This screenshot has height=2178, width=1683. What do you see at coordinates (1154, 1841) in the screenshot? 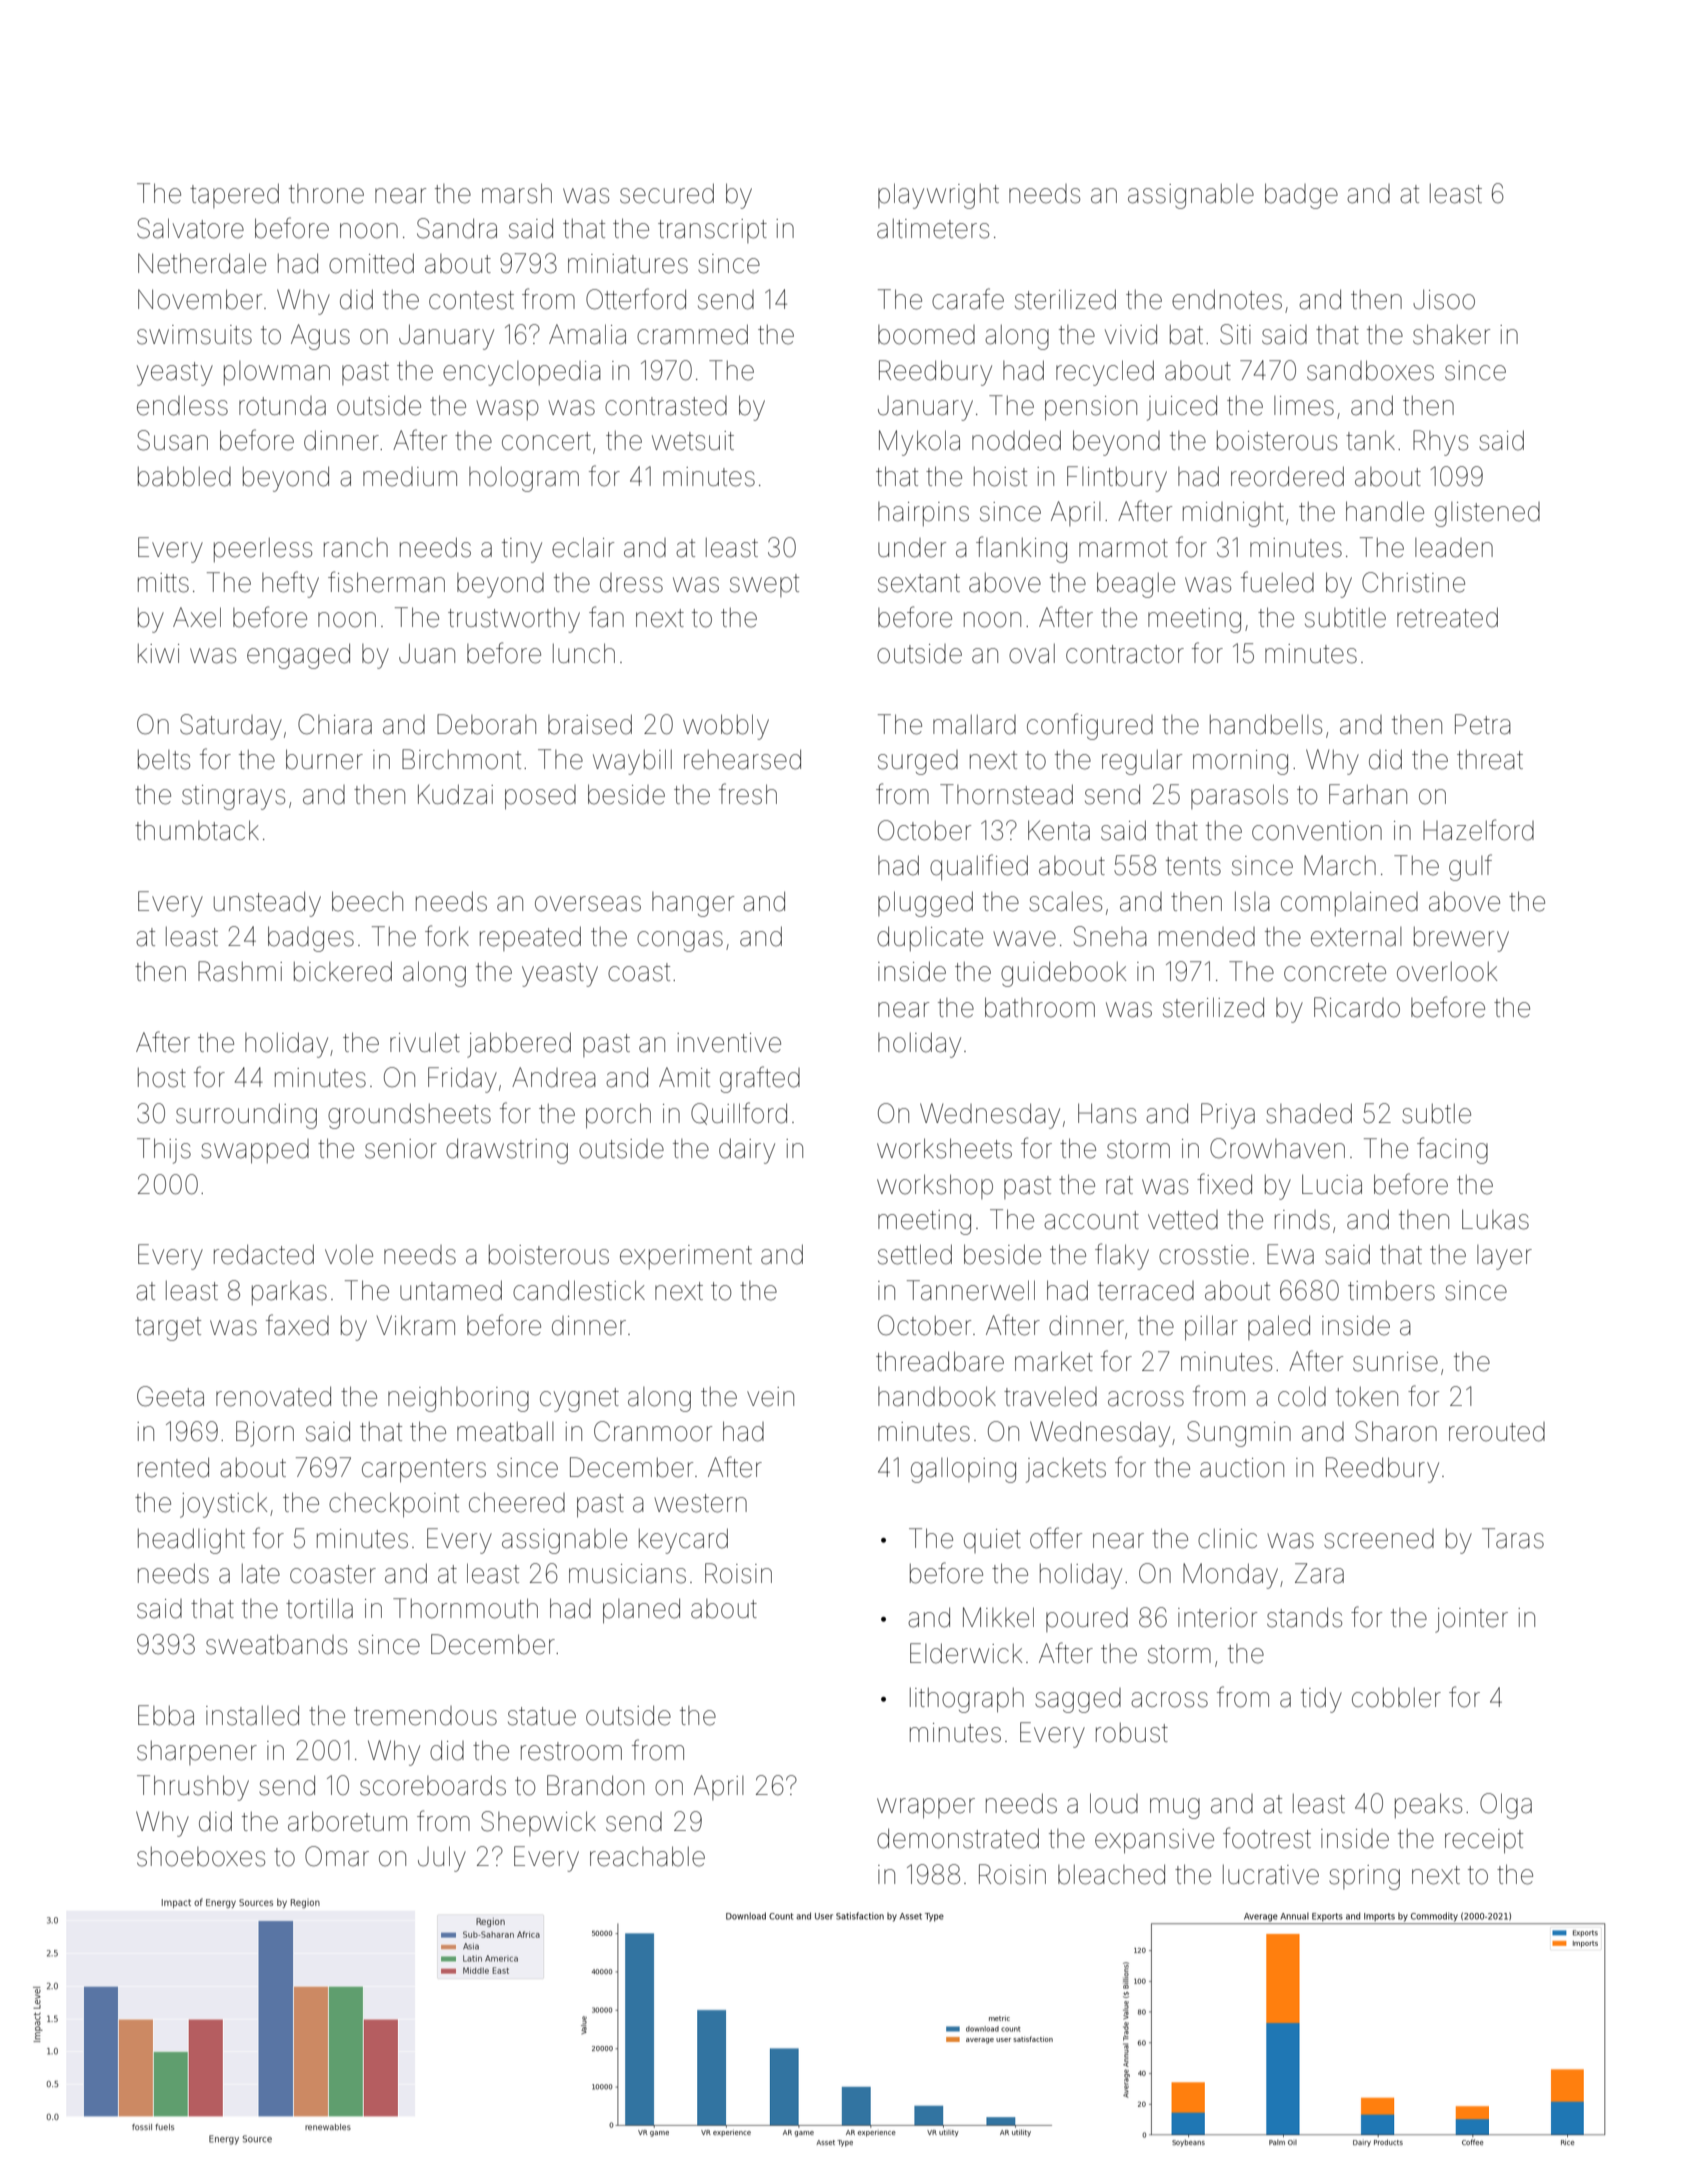
I see `expansive` at bounding box center [1154, 1841].
